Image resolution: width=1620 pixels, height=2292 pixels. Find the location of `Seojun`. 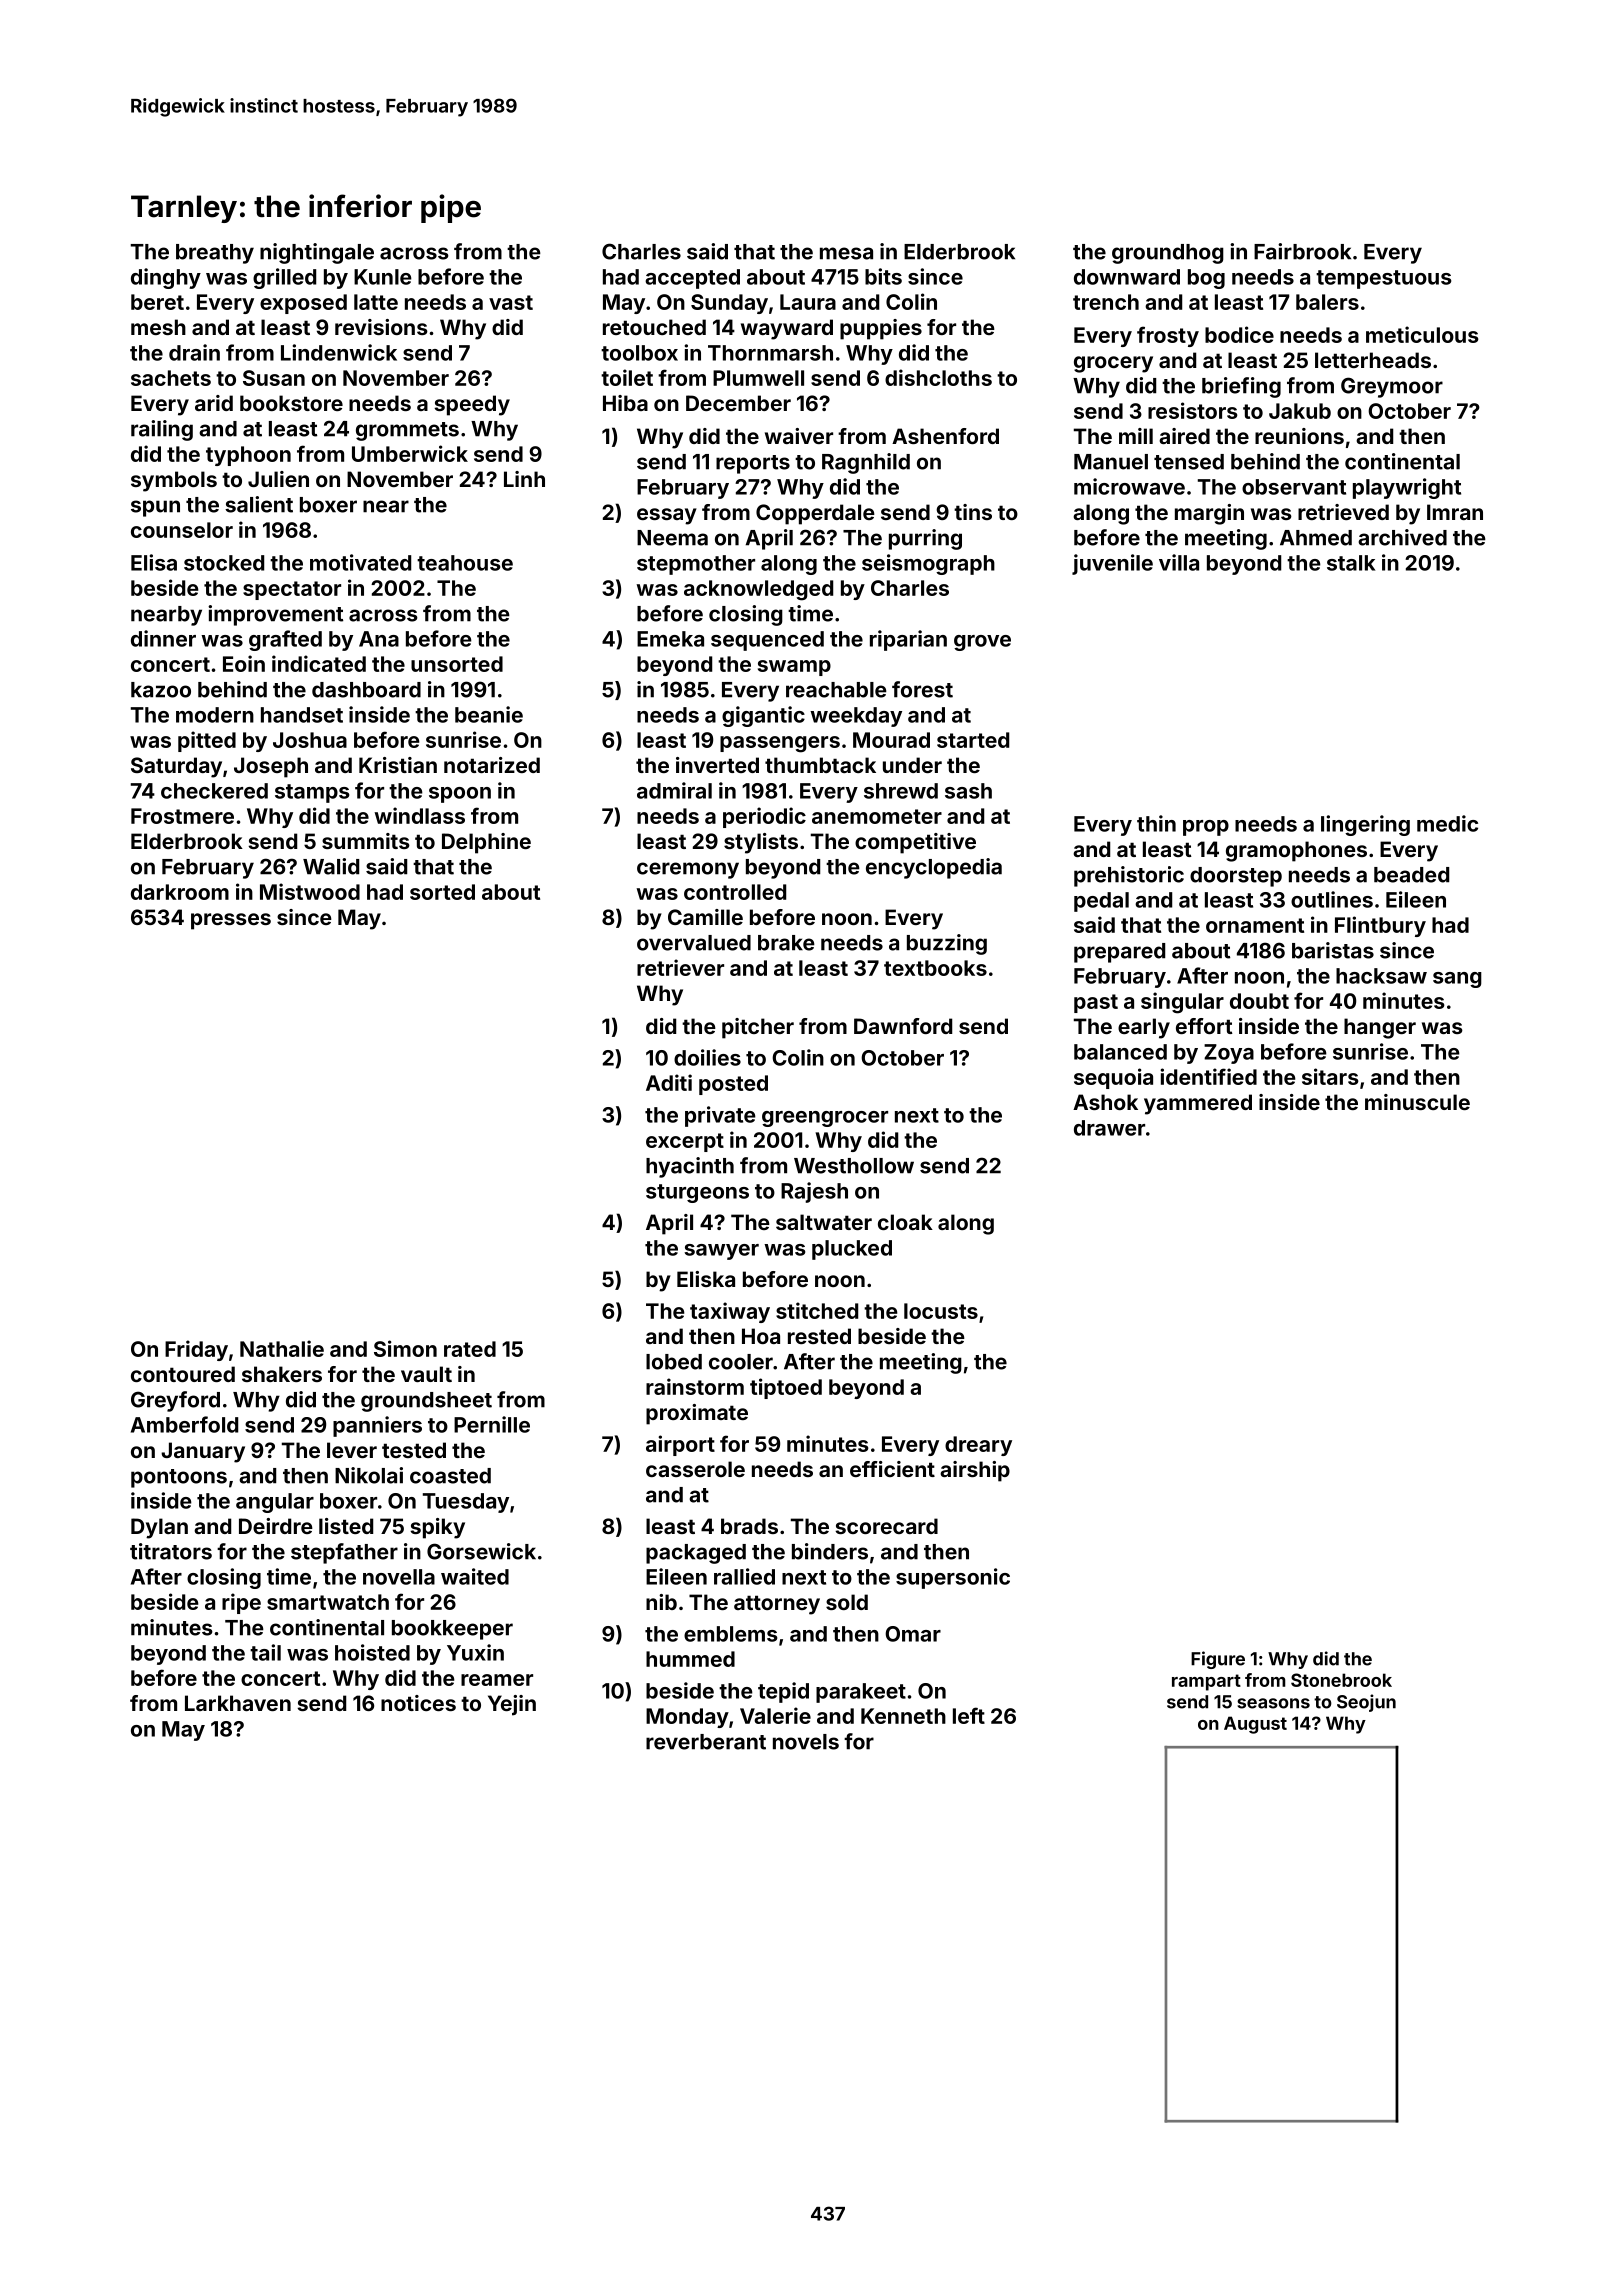

Seojun is located at coordinates (1366, 1703).
